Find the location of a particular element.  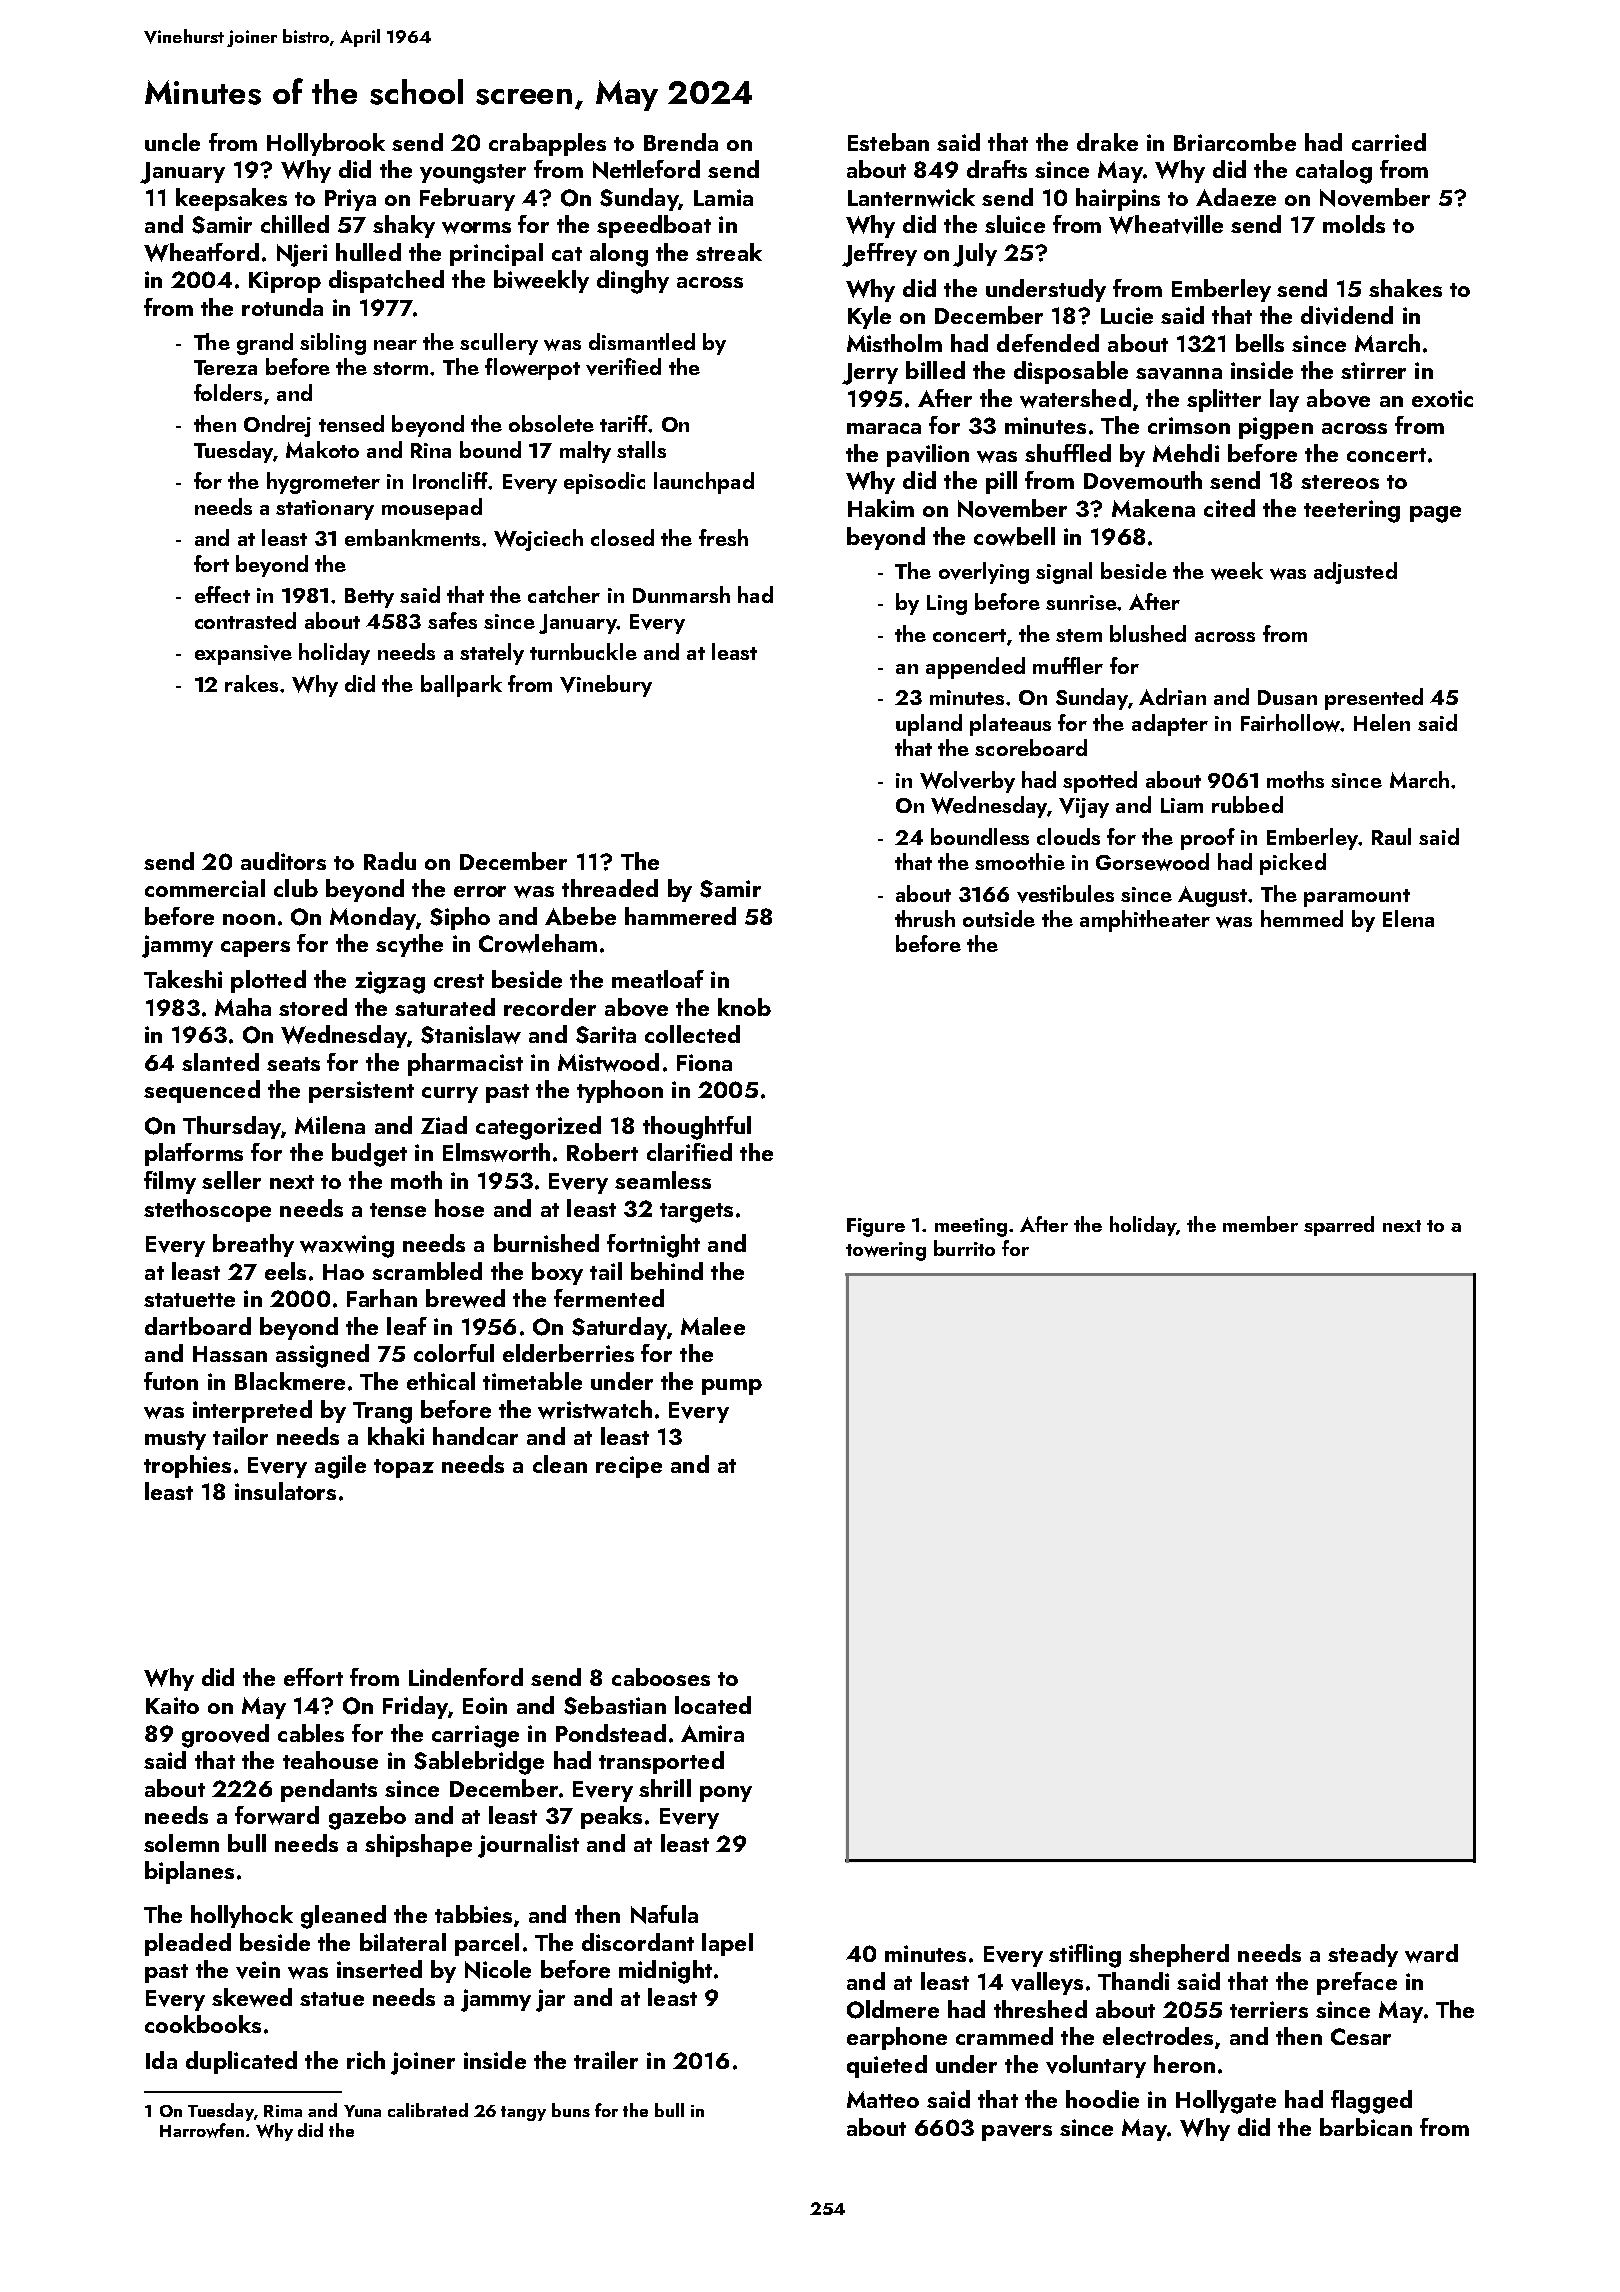

member is located at coordinates (1260, 1224).
